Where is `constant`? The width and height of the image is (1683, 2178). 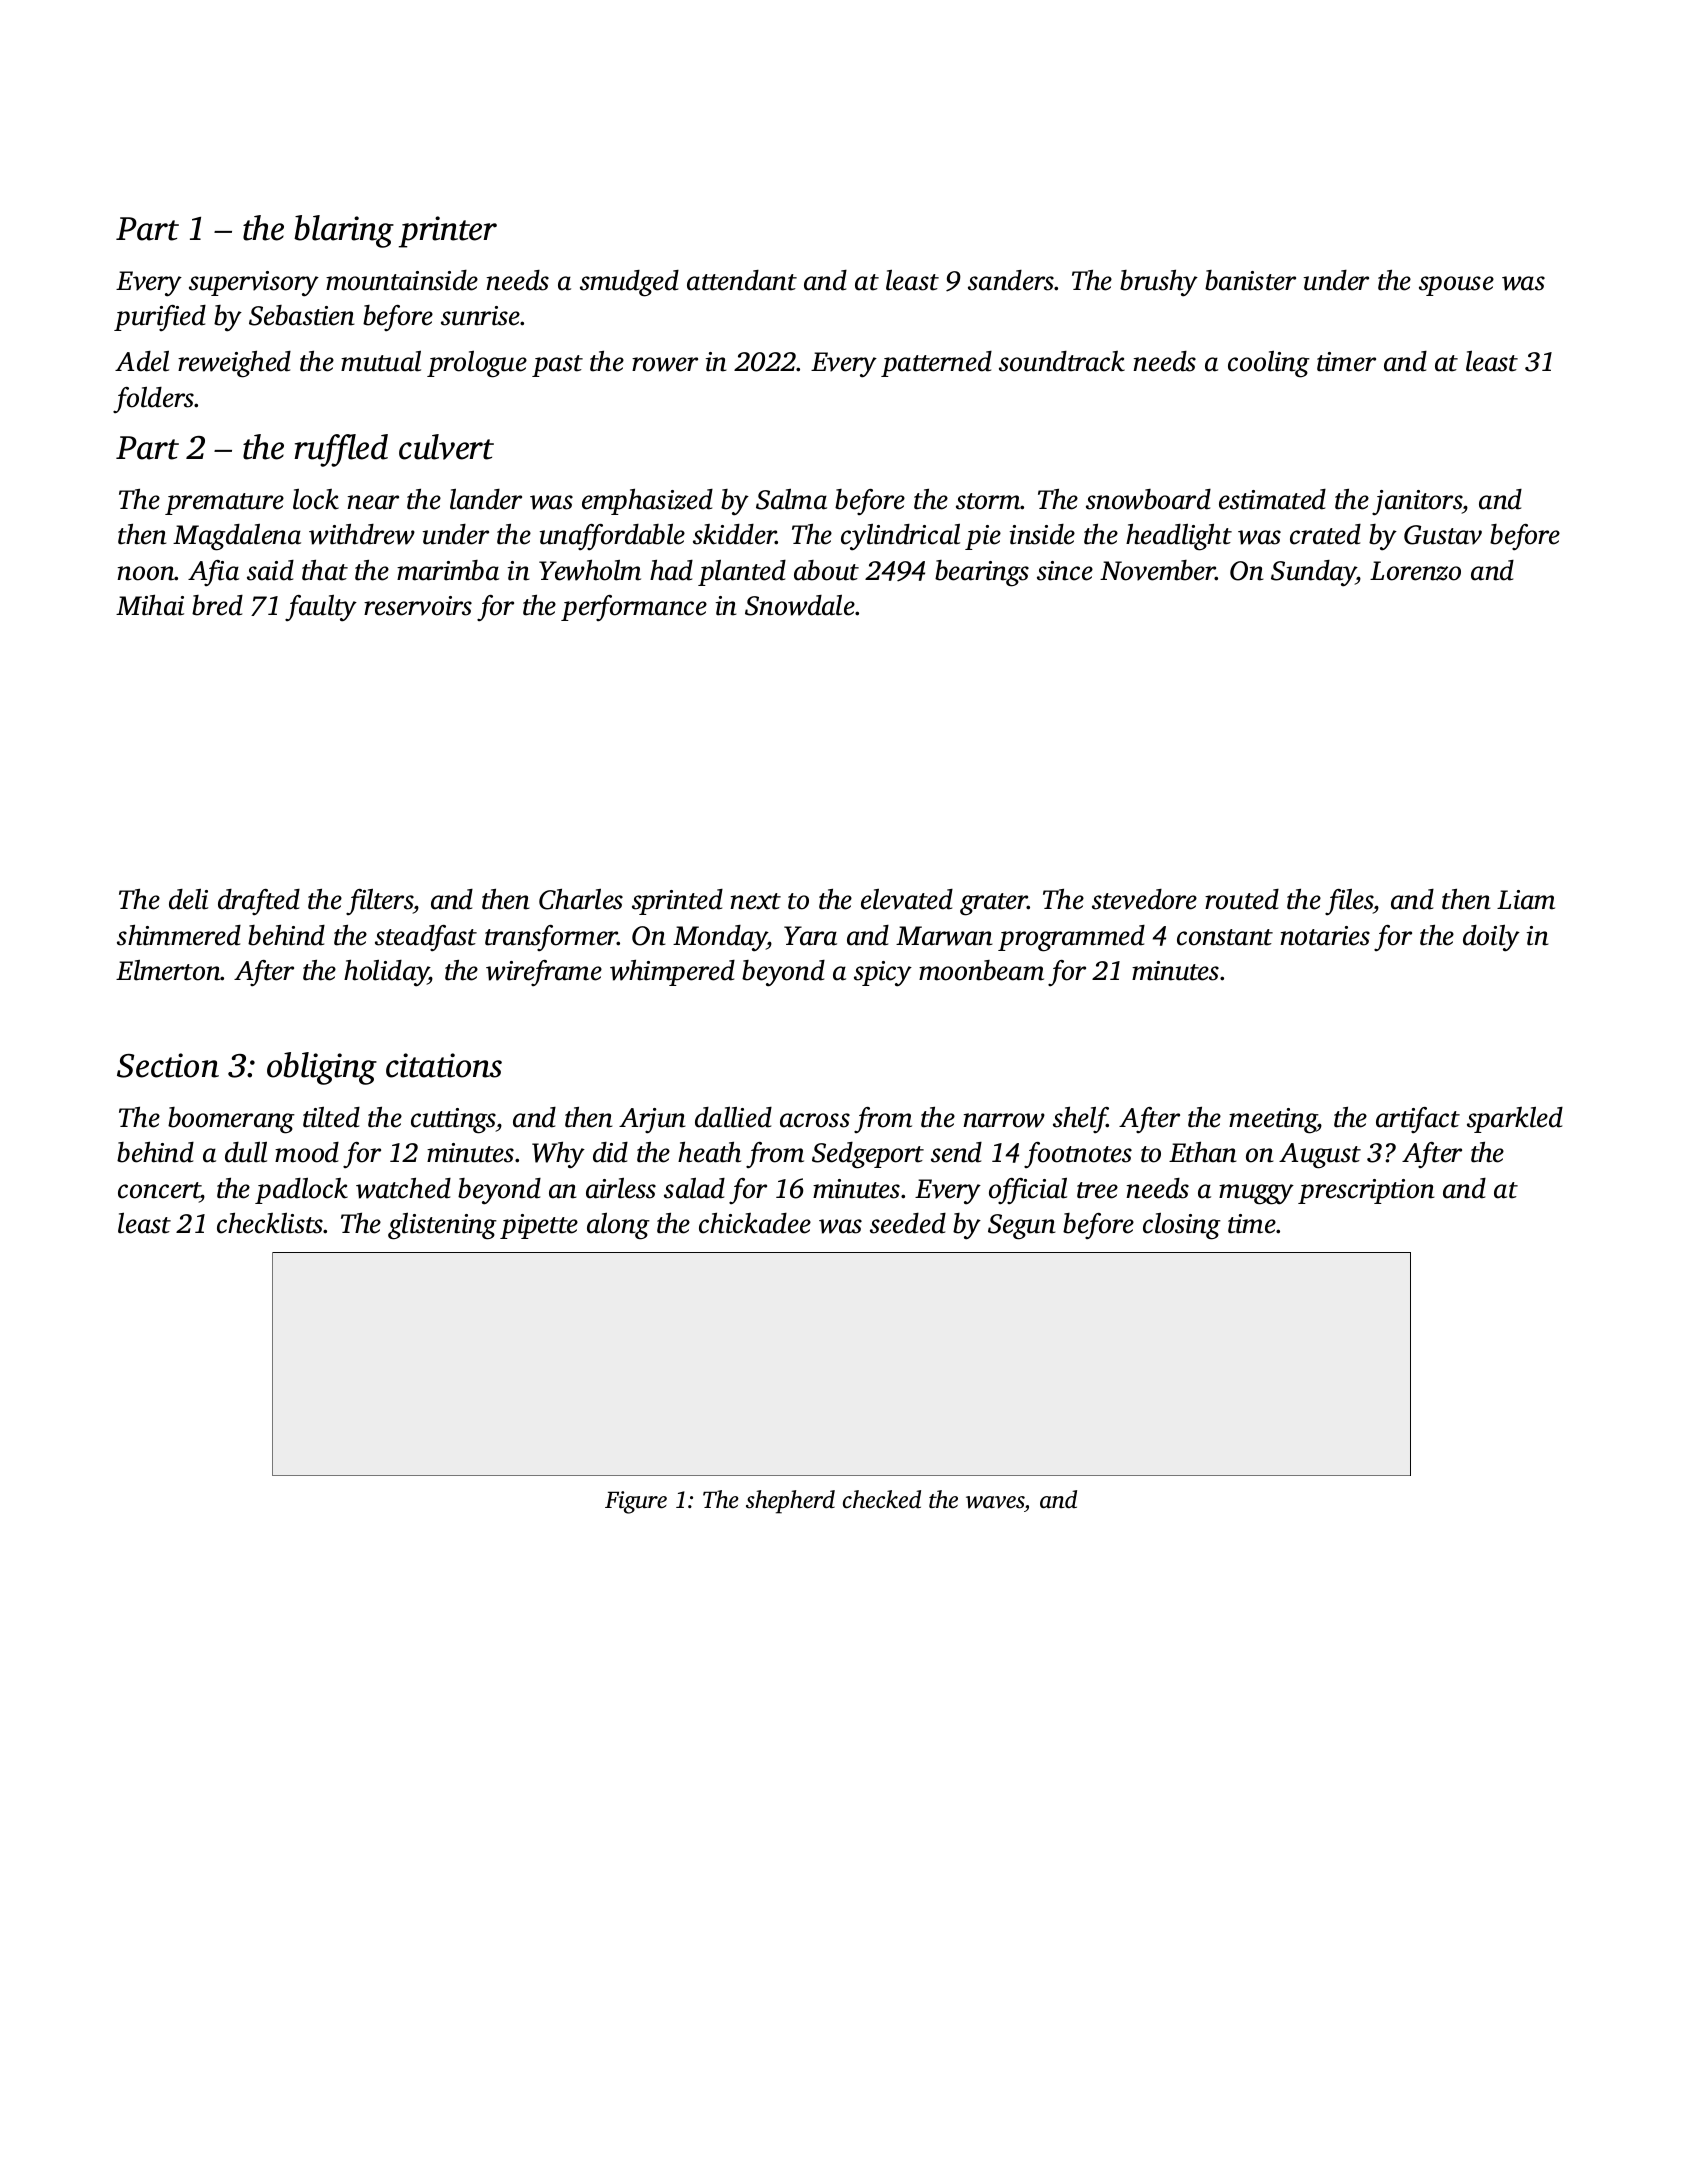
constant is located at coordinates (1225, 937).
